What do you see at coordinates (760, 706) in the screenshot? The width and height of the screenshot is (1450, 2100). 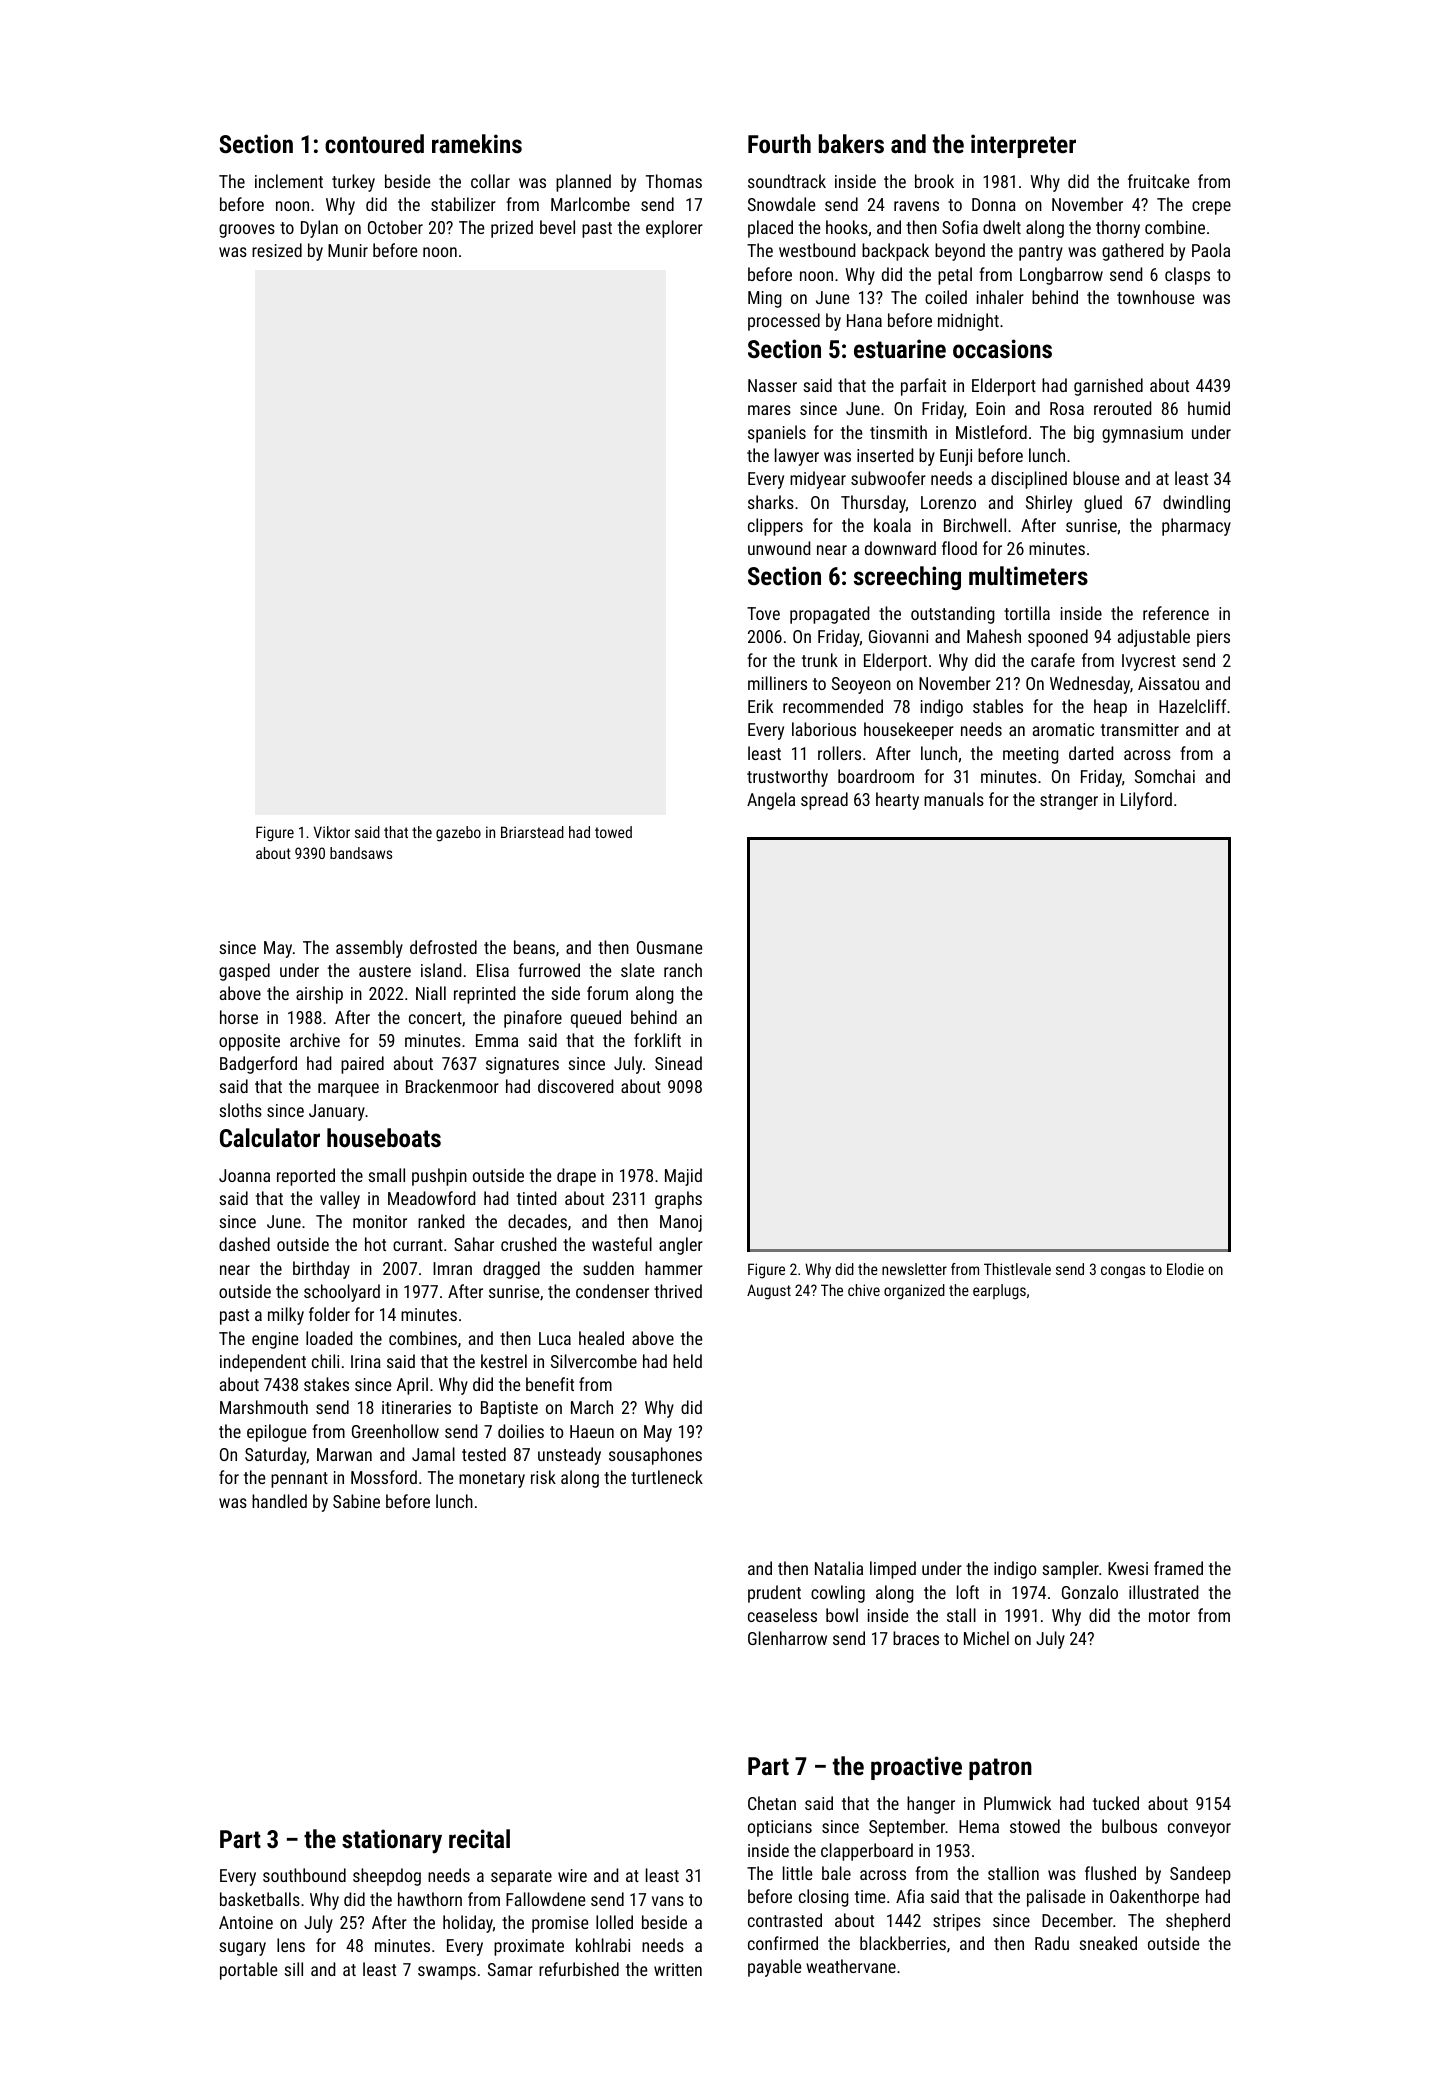 I see `Erik` at bounding box center [760, 706].
